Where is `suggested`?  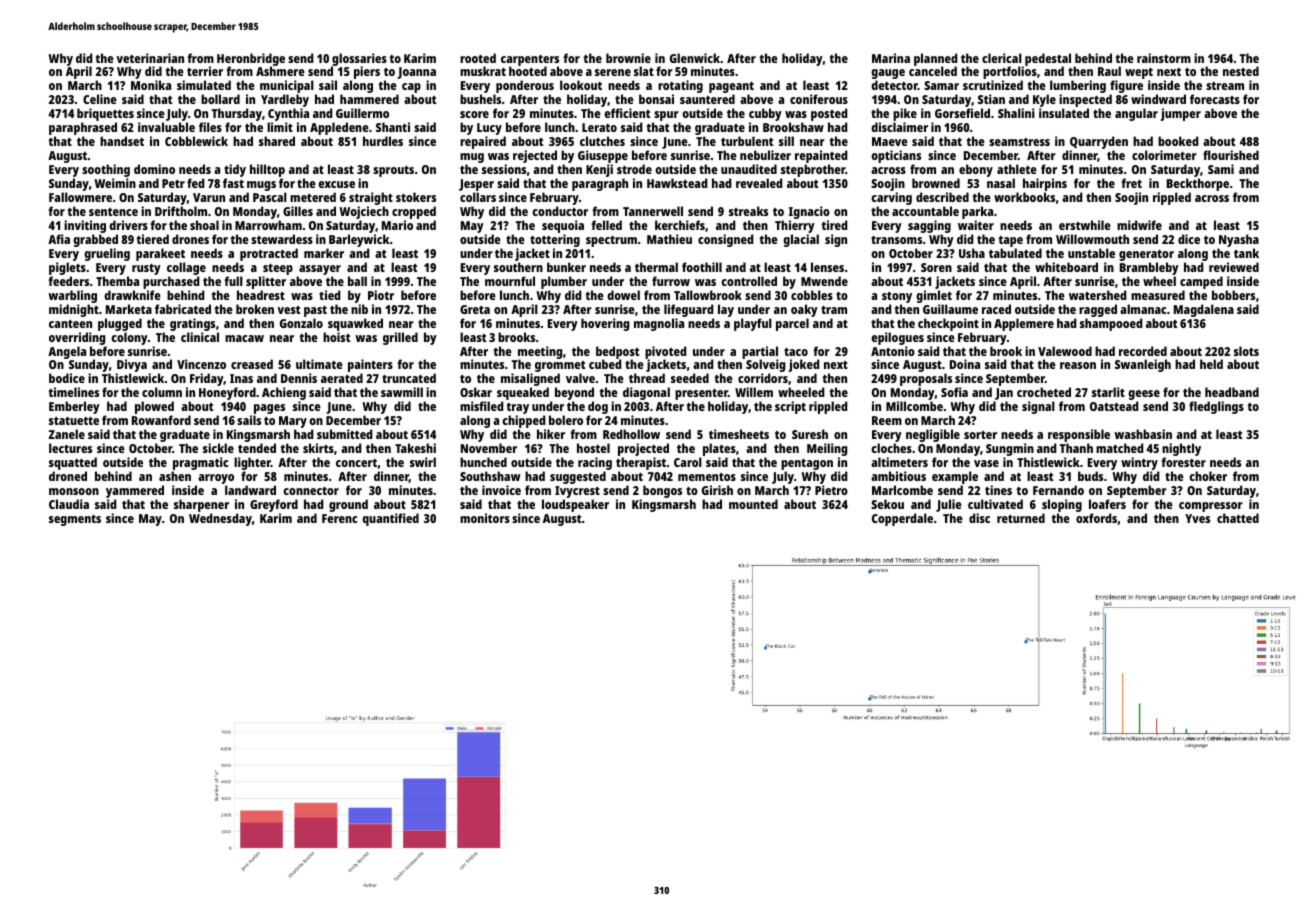
suggested is located at coordinates (578, 477).
